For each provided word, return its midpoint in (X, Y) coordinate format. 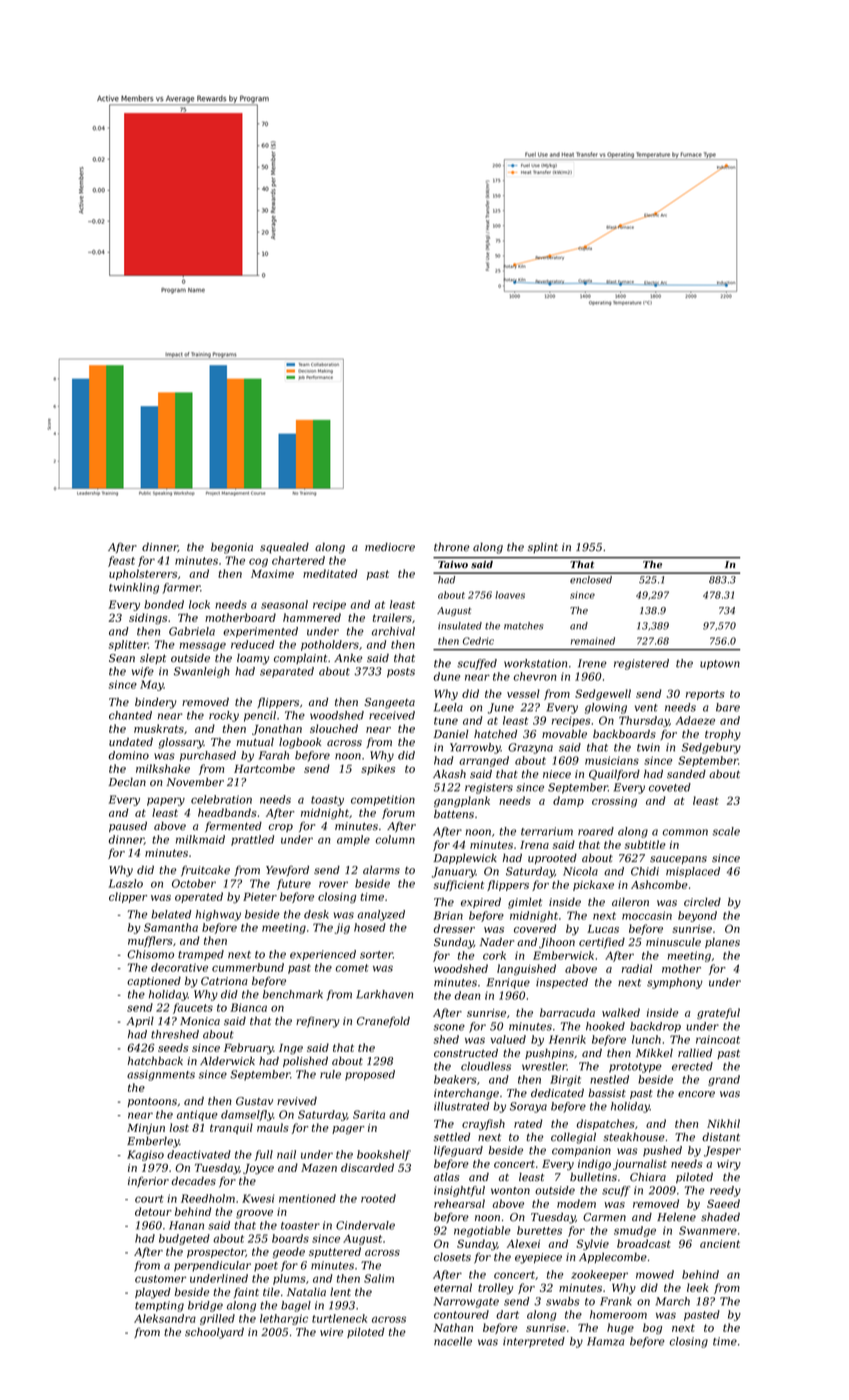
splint (543, 548)
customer (160, 1279)
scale (726, 831)
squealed (284, 548)
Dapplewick (465, 859)
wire (331, 1332)
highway (218, 915)
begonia (232, 548)
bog (652, 1328)
